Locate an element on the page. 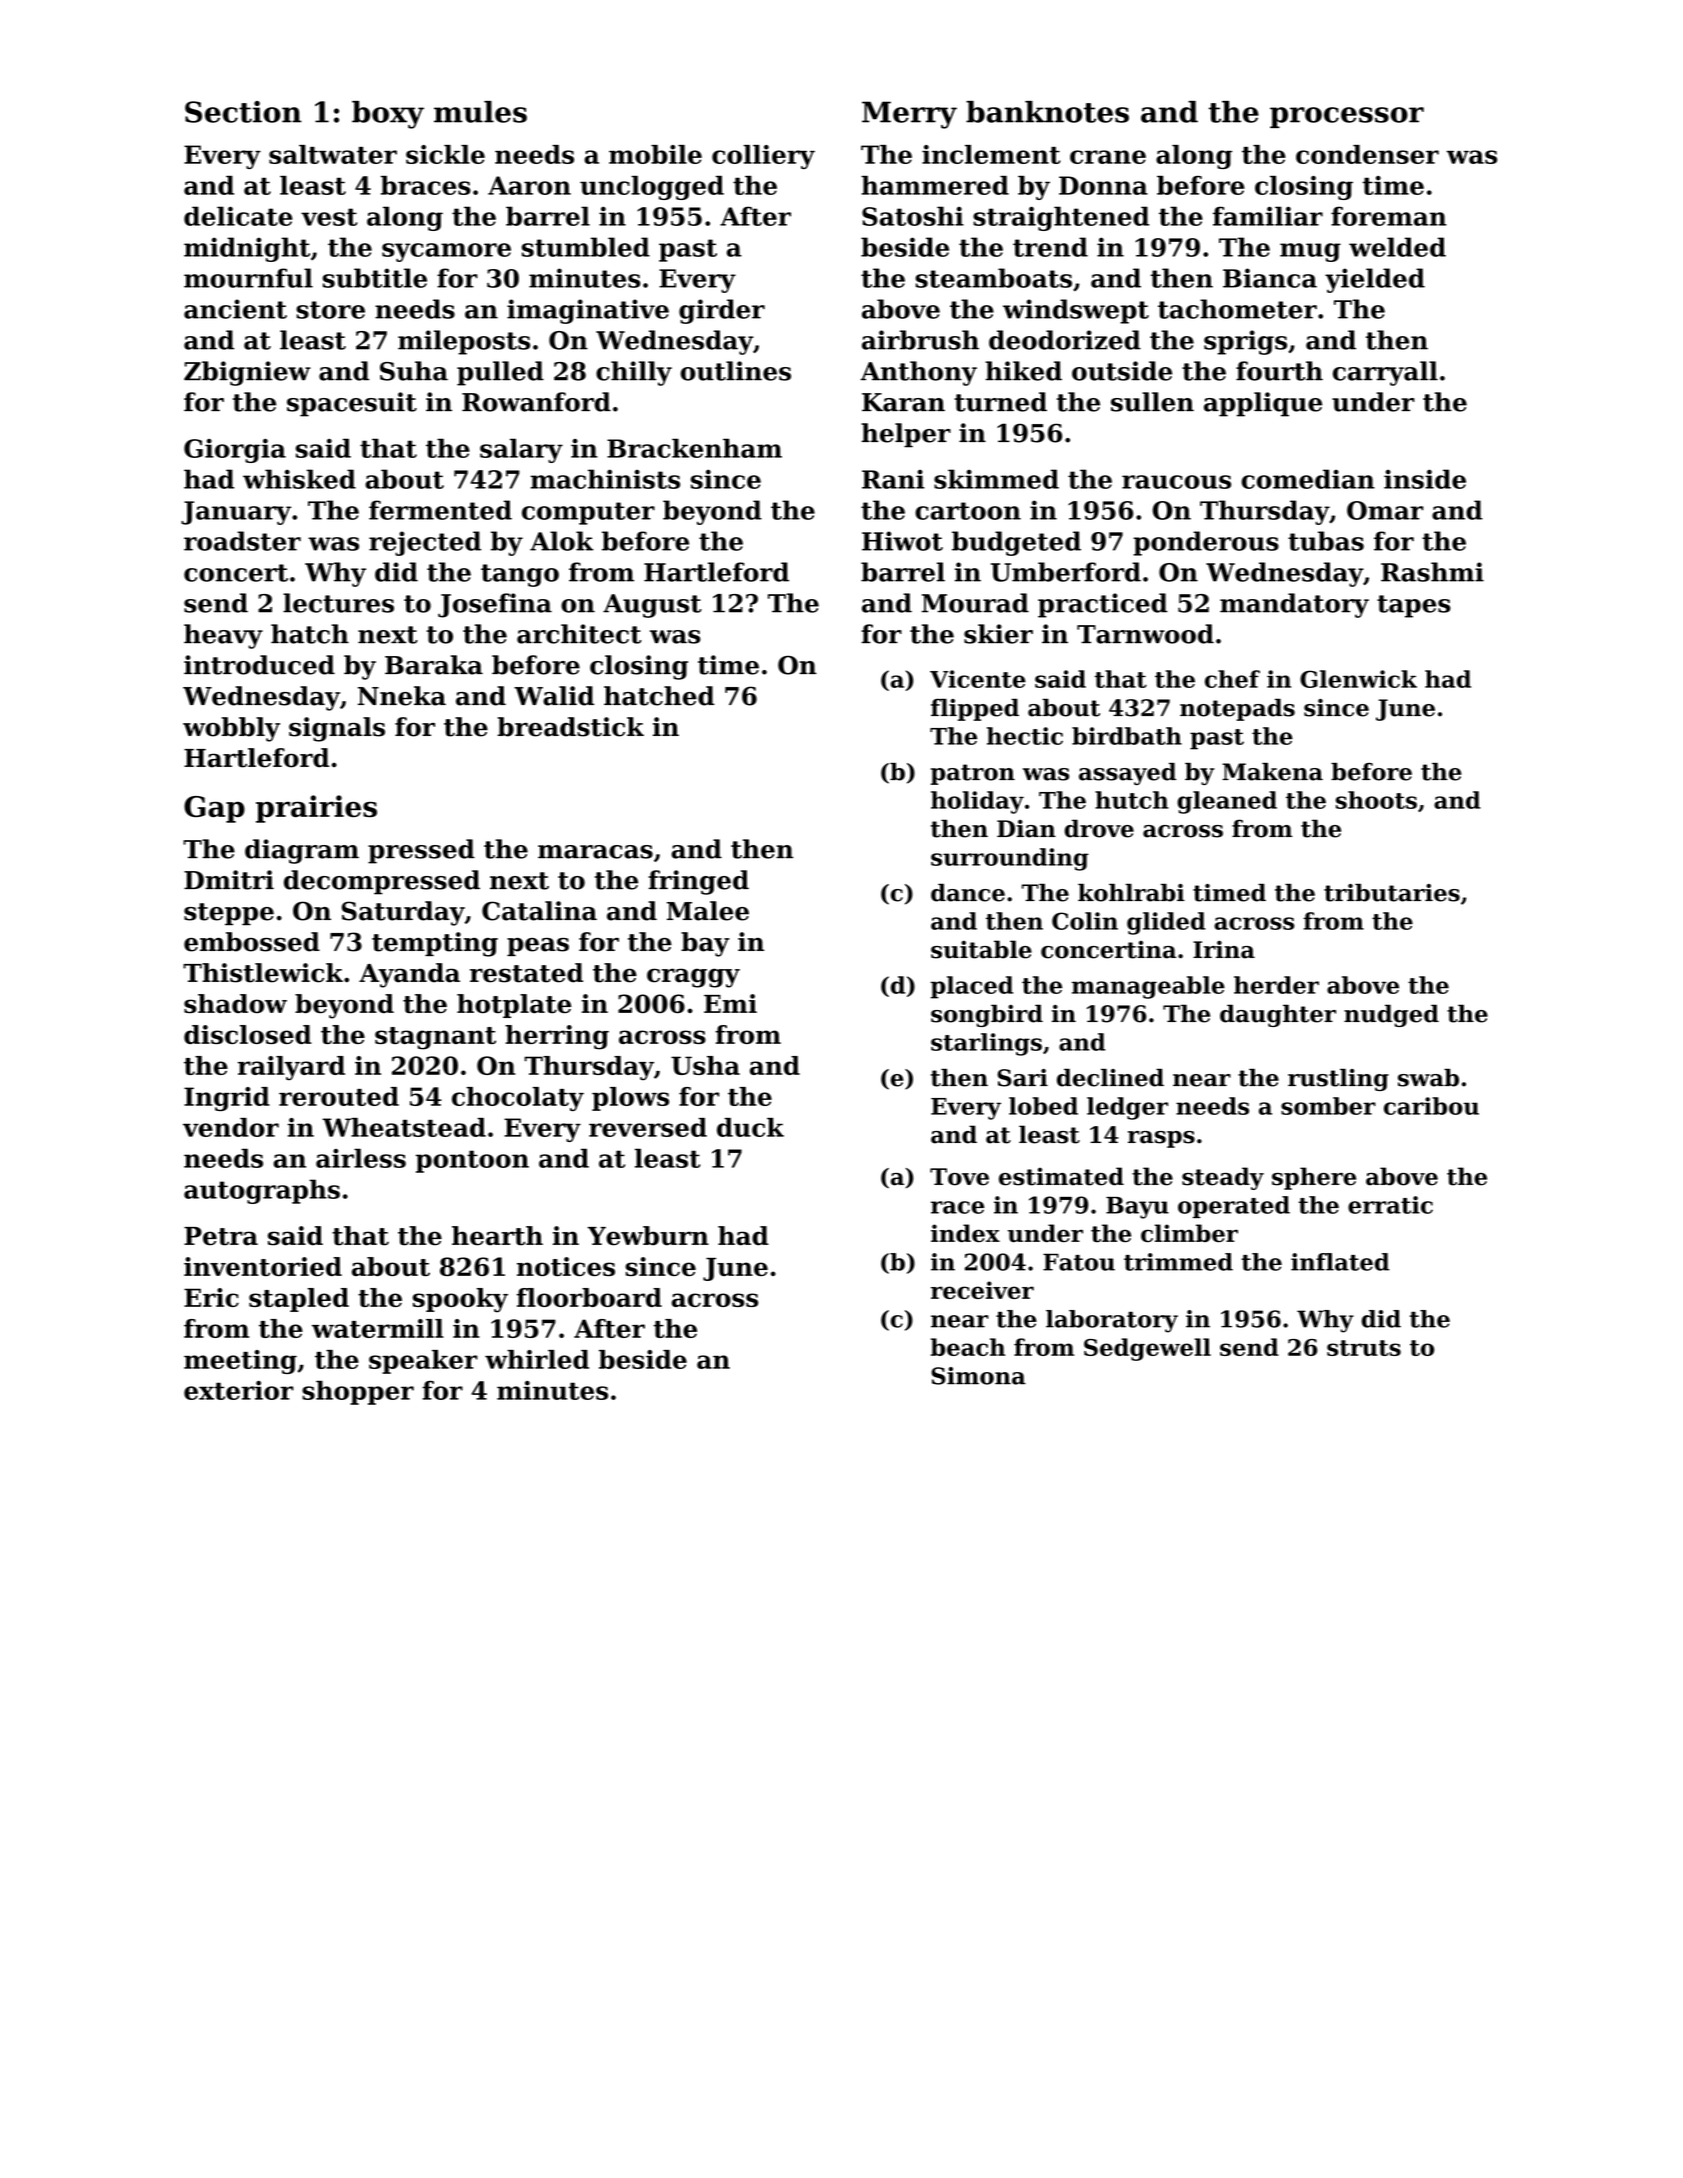 The height and width of the image is (2178, 1683). Wheatstead is located at coordinates (404, 1127).
